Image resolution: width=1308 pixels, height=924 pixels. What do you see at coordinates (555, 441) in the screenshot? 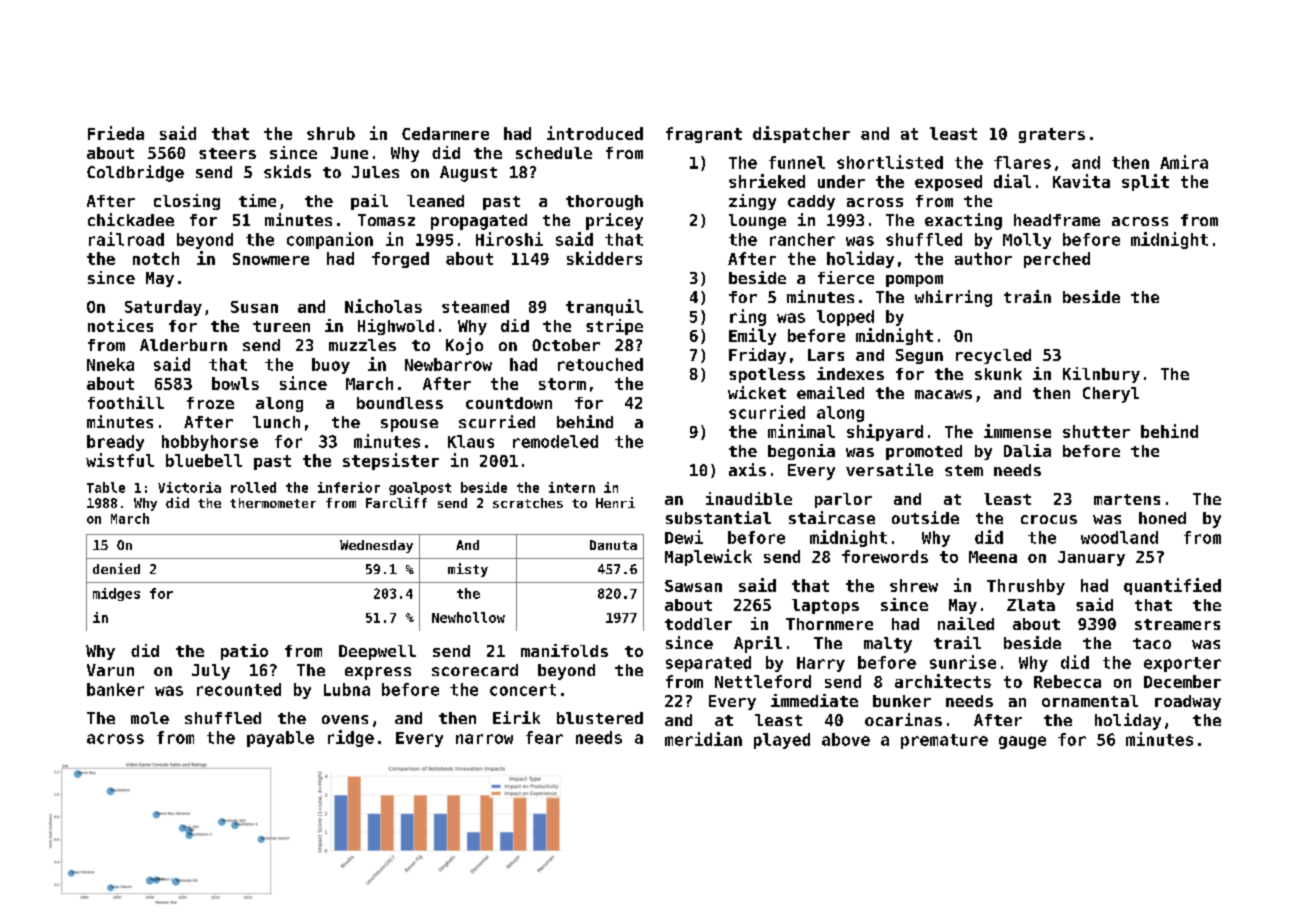
I see `remodeled` at bounding box center [555, 441].
